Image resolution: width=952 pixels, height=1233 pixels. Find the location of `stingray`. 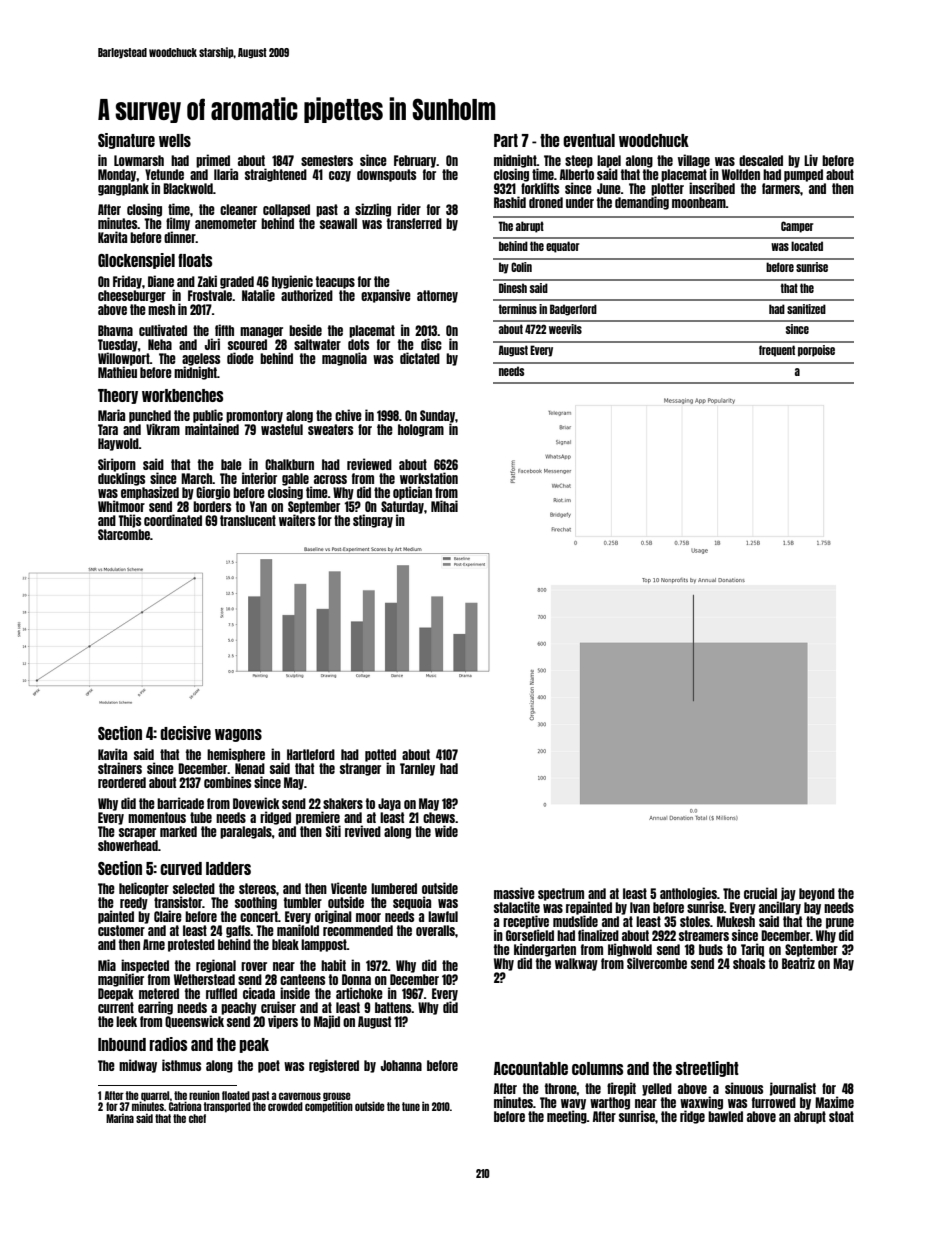

stingray is located at coordinates (373, 521).
